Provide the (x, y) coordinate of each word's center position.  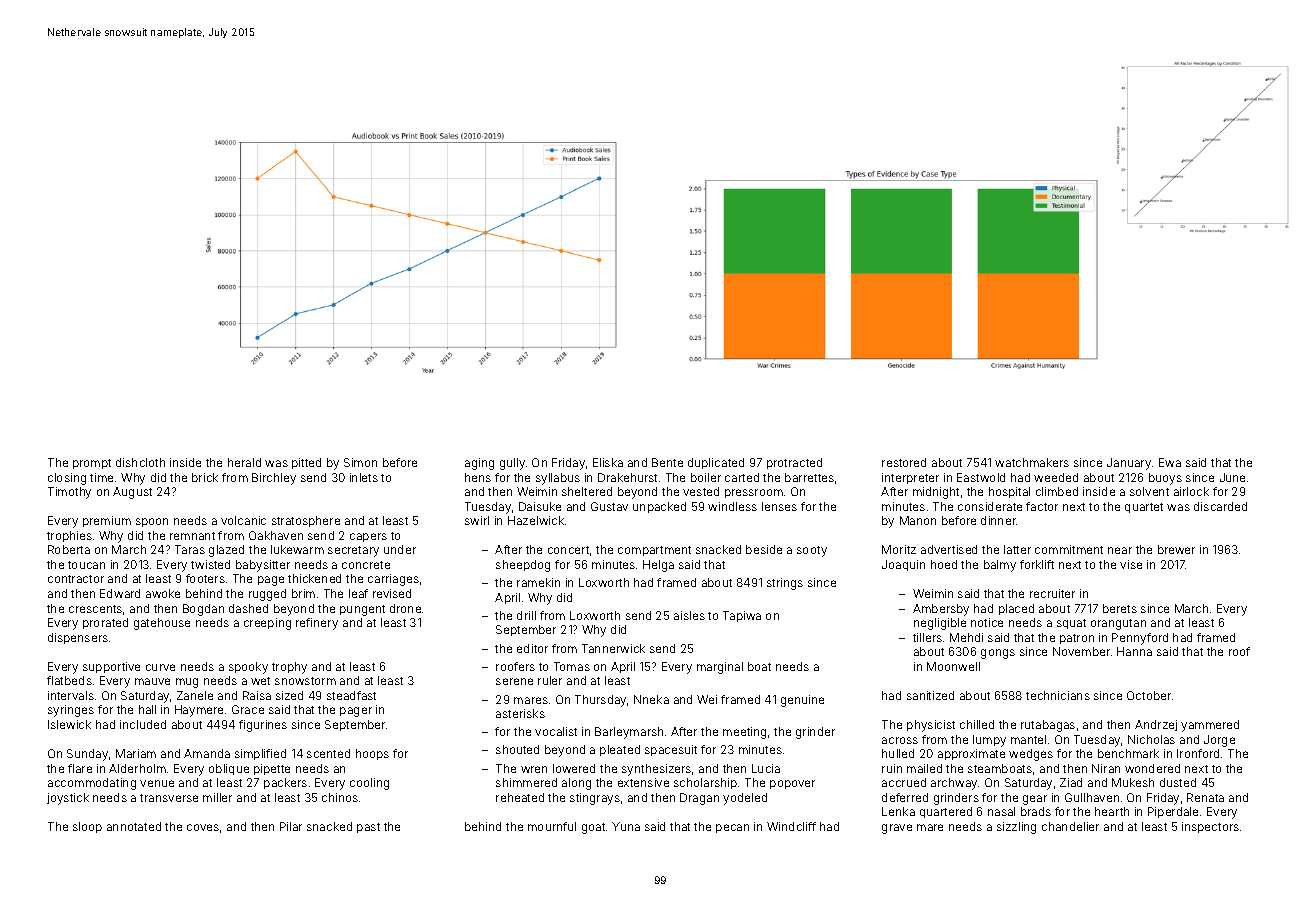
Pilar (291, 826)
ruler (550, 680)
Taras (190, 549)
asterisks (520, 713)
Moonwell (953, 666)
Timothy (69, 493)
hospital (1009, 492)
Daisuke (540, 506)
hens (478, 477)
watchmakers (1032, 462)
